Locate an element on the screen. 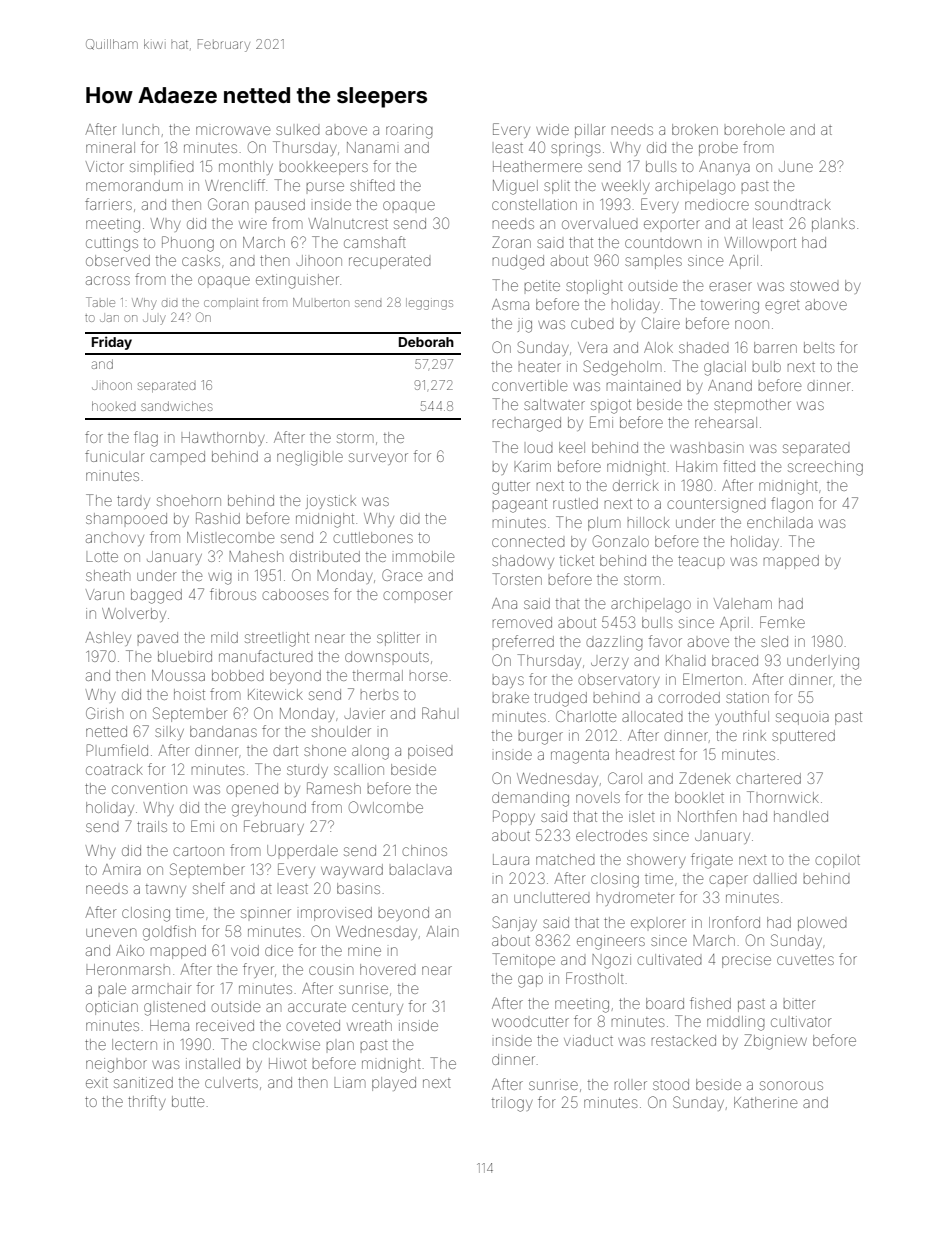 Image resolution: width=952 pixels, height=1233 pixels. copilot is located at coordinates (837, 861).
